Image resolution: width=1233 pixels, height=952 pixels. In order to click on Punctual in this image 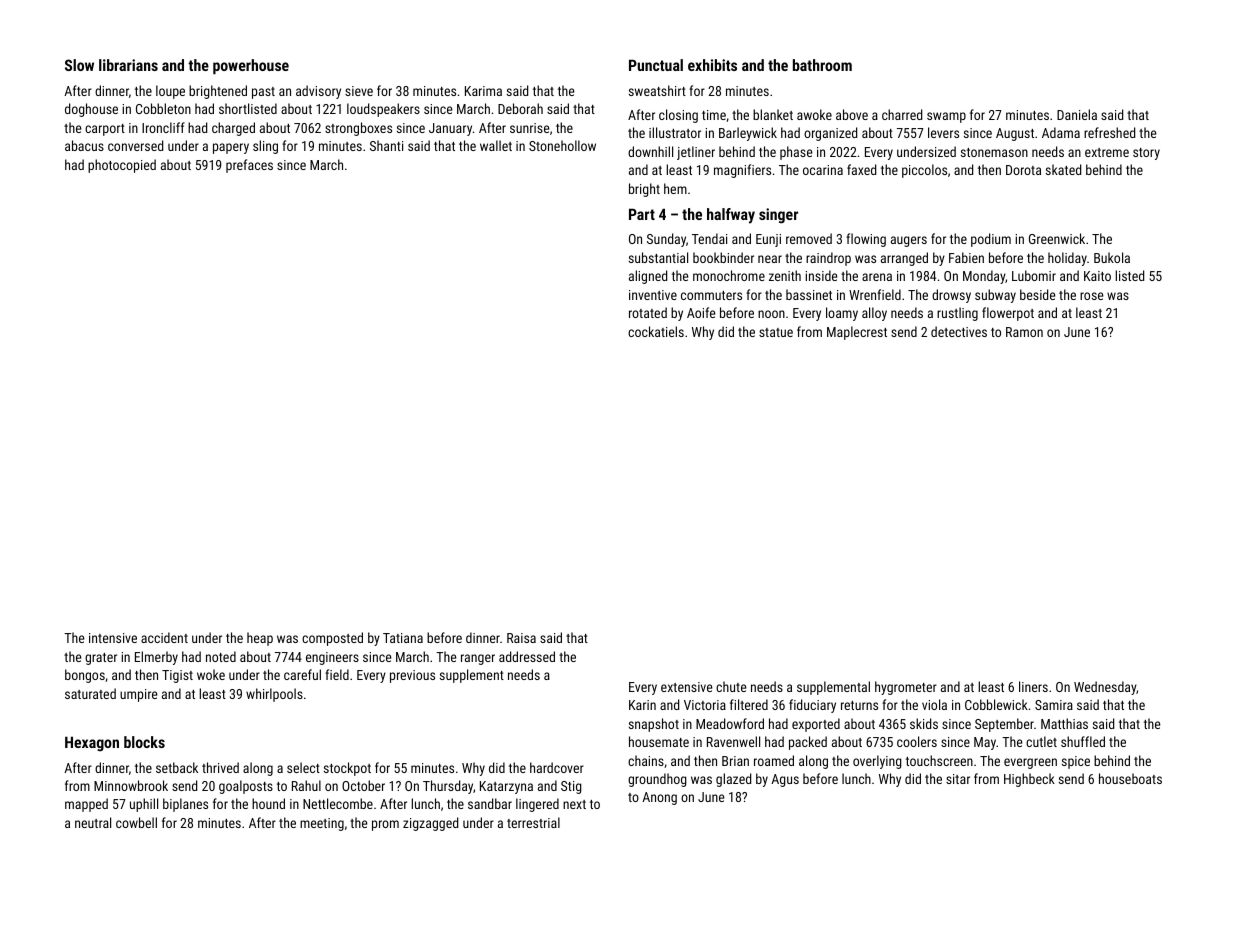, I will do `click(656, 65)`.
